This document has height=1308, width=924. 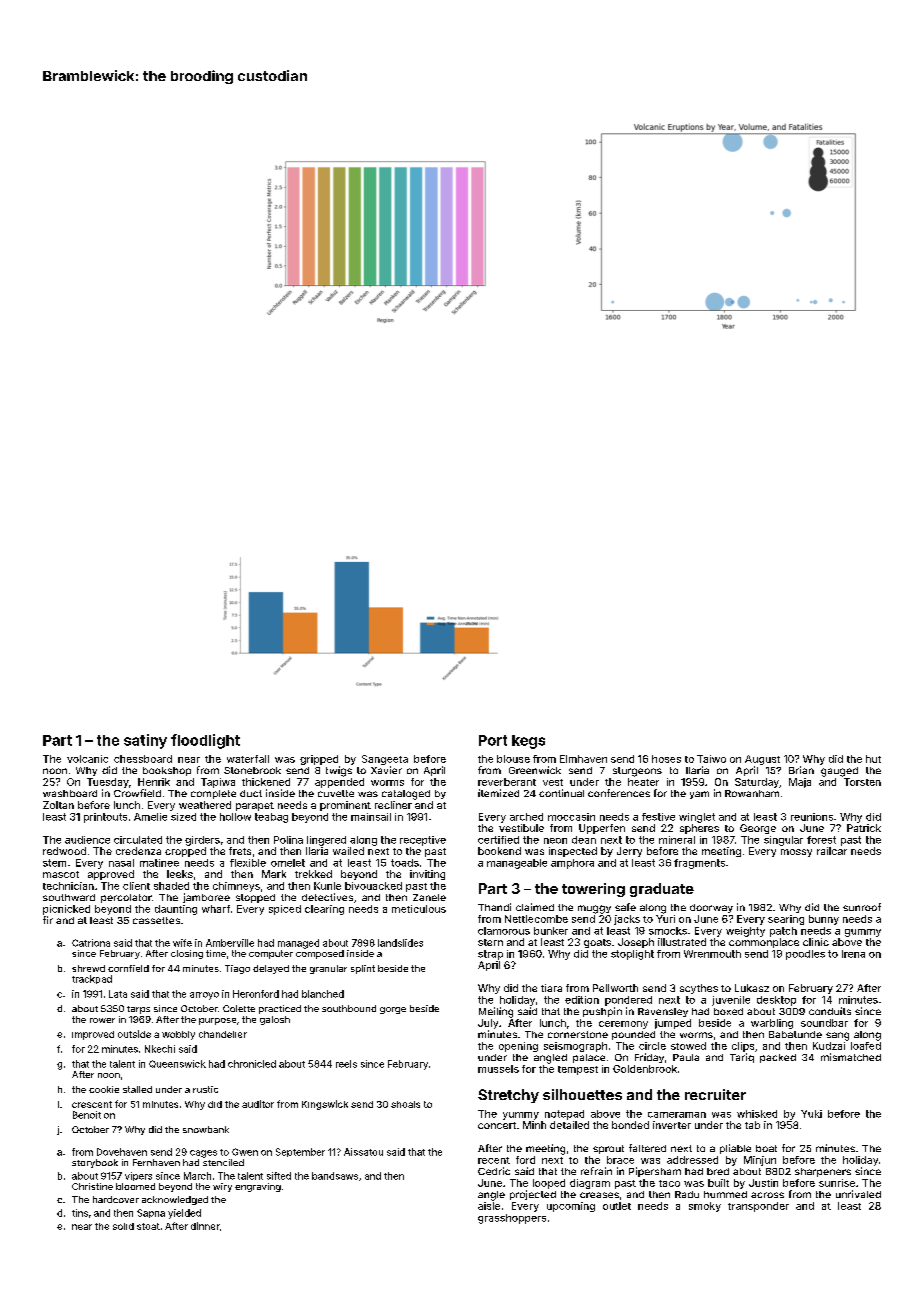 I want to click on auditor, so click(x=258, y=1104).
